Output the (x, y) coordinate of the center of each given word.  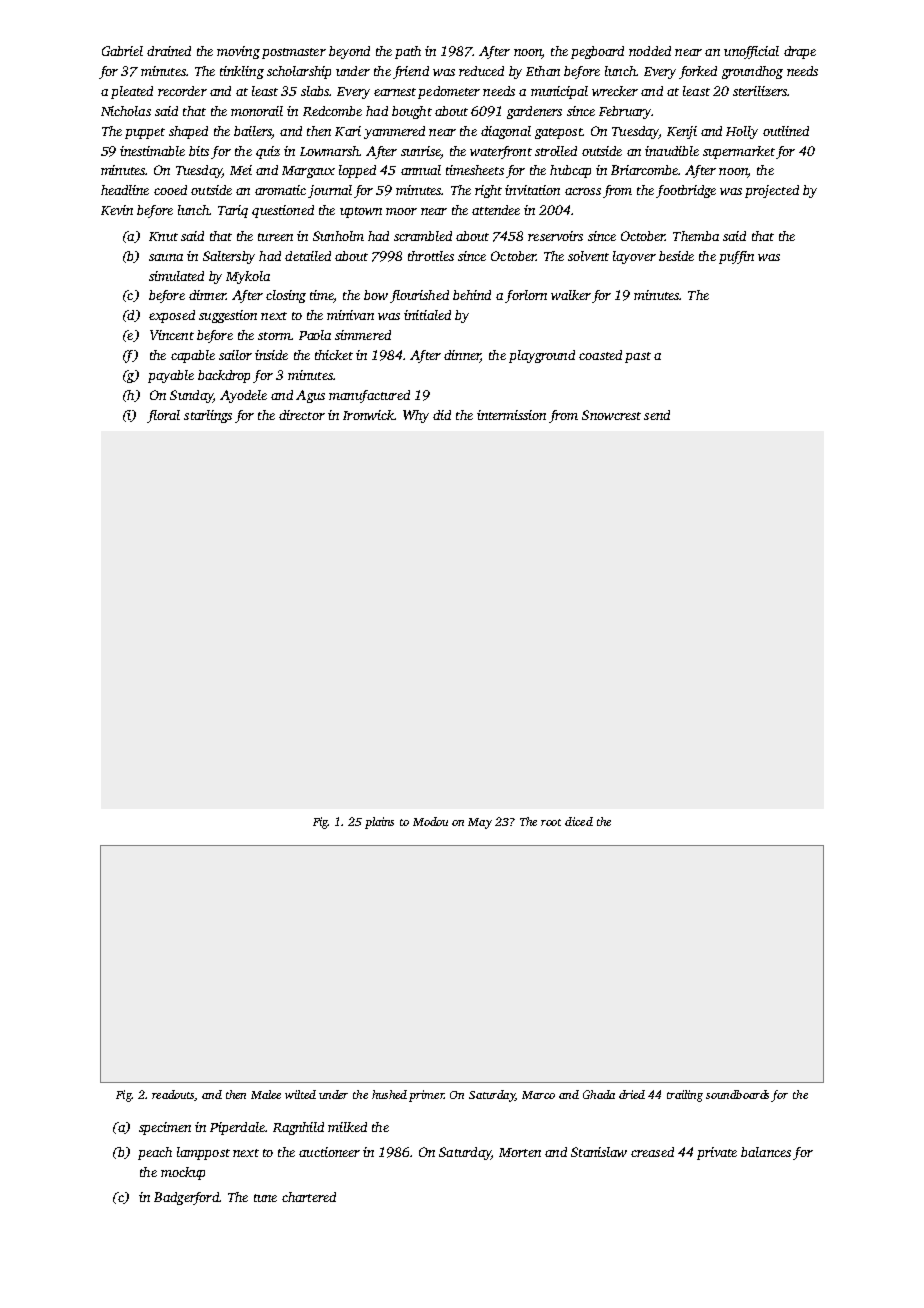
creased (652, 1152)
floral (163, 416)
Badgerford (186, 1198)
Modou (430, 821)
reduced (481, 71)
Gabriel (122, 51)
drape (800, 52)
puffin (736, 257)
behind (472, 295)
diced (579, 821)
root (551, 822)
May (480, 823)
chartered (309, 1197)
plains (379, 823)
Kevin (117, 210)
